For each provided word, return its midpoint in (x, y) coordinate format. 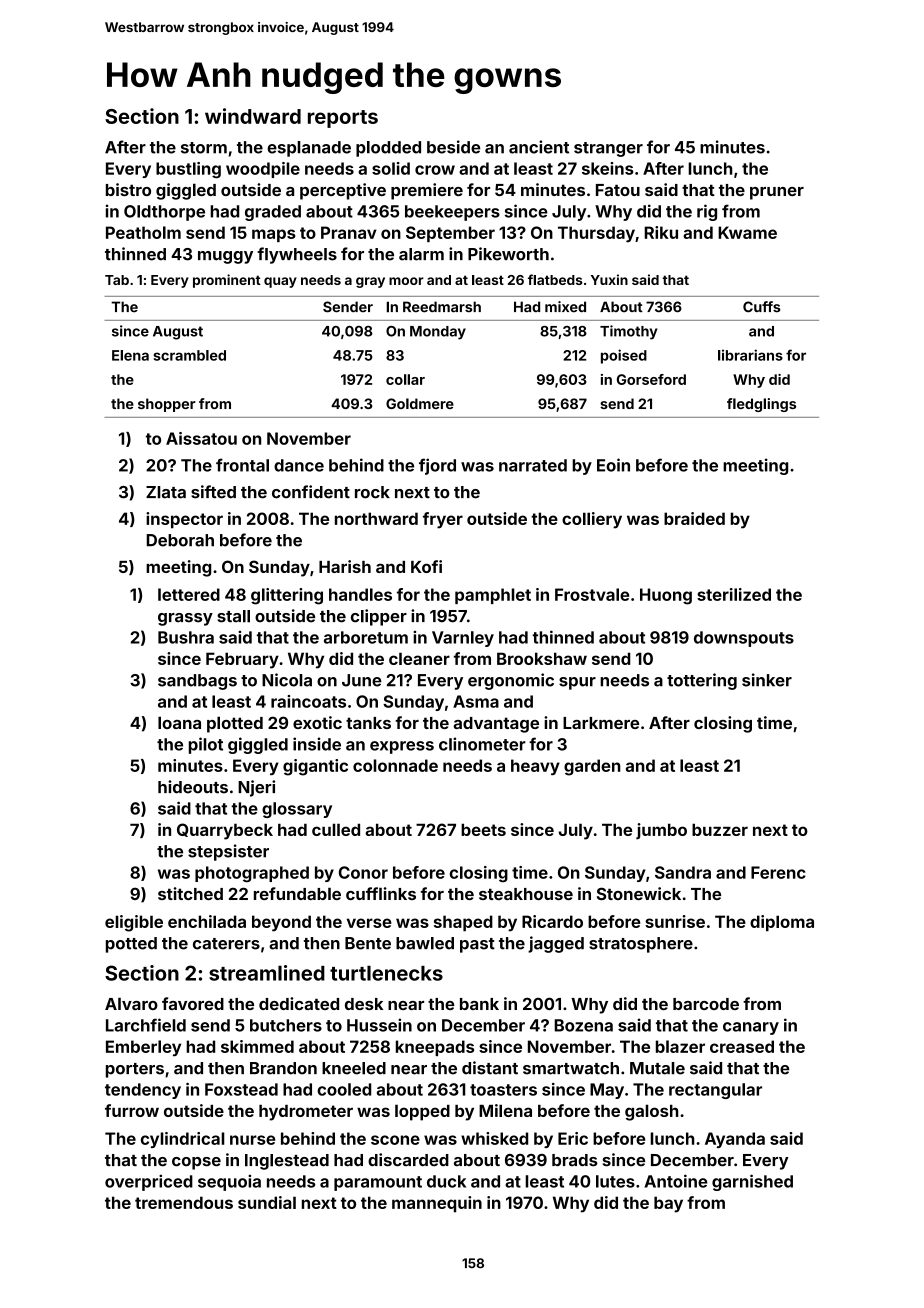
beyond (281, 923)
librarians (750, 355)
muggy (225, 257)
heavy (535, 767)
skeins (608, 168)
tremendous (184, 1202)
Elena (130, 355)
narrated (533, 465)
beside (453, 147)
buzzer (720, 829)
